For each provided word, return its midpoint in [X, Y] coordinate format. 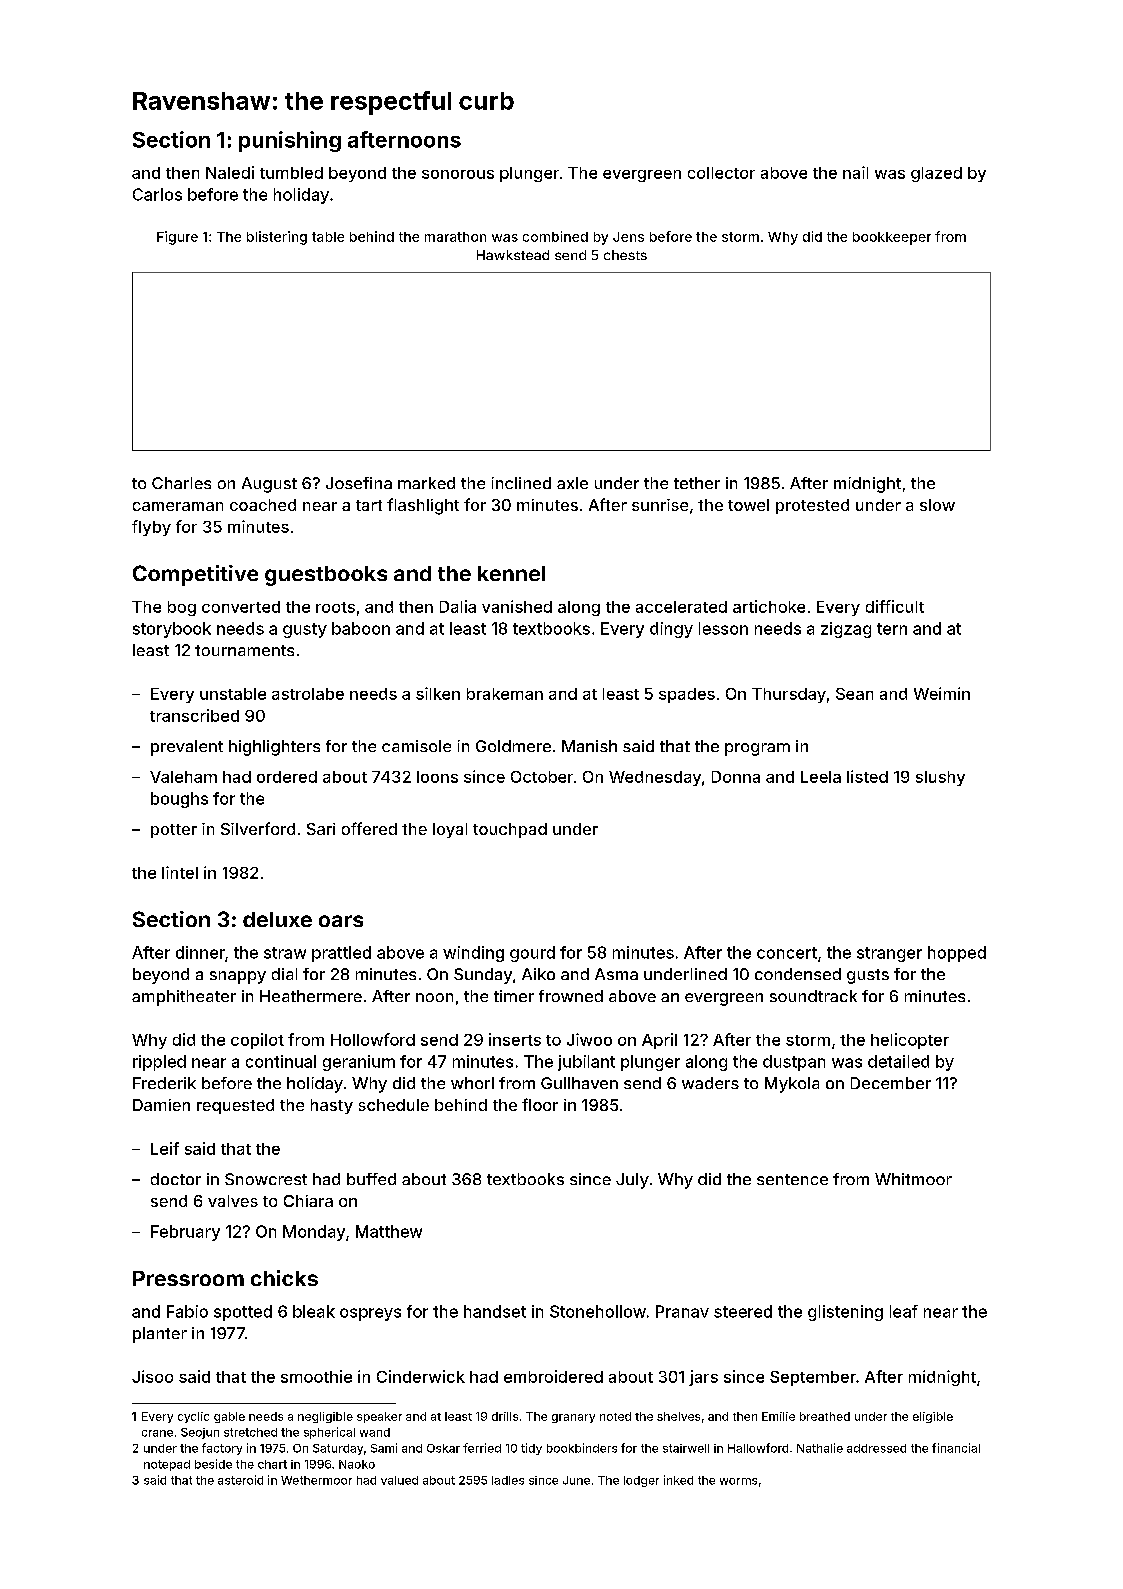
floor [540, 1104]
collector [721, 173]
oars [341, 921]
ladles [508, 1480]
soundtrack [813, 996]
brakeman [505, 694]
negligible [325, 1417]
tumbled [291, 173]
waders [710, 1083]
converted [241, 607]
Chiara [308, 1201]
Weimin [942, 693]
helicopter [910, 1041]
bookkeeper [892, 238]
